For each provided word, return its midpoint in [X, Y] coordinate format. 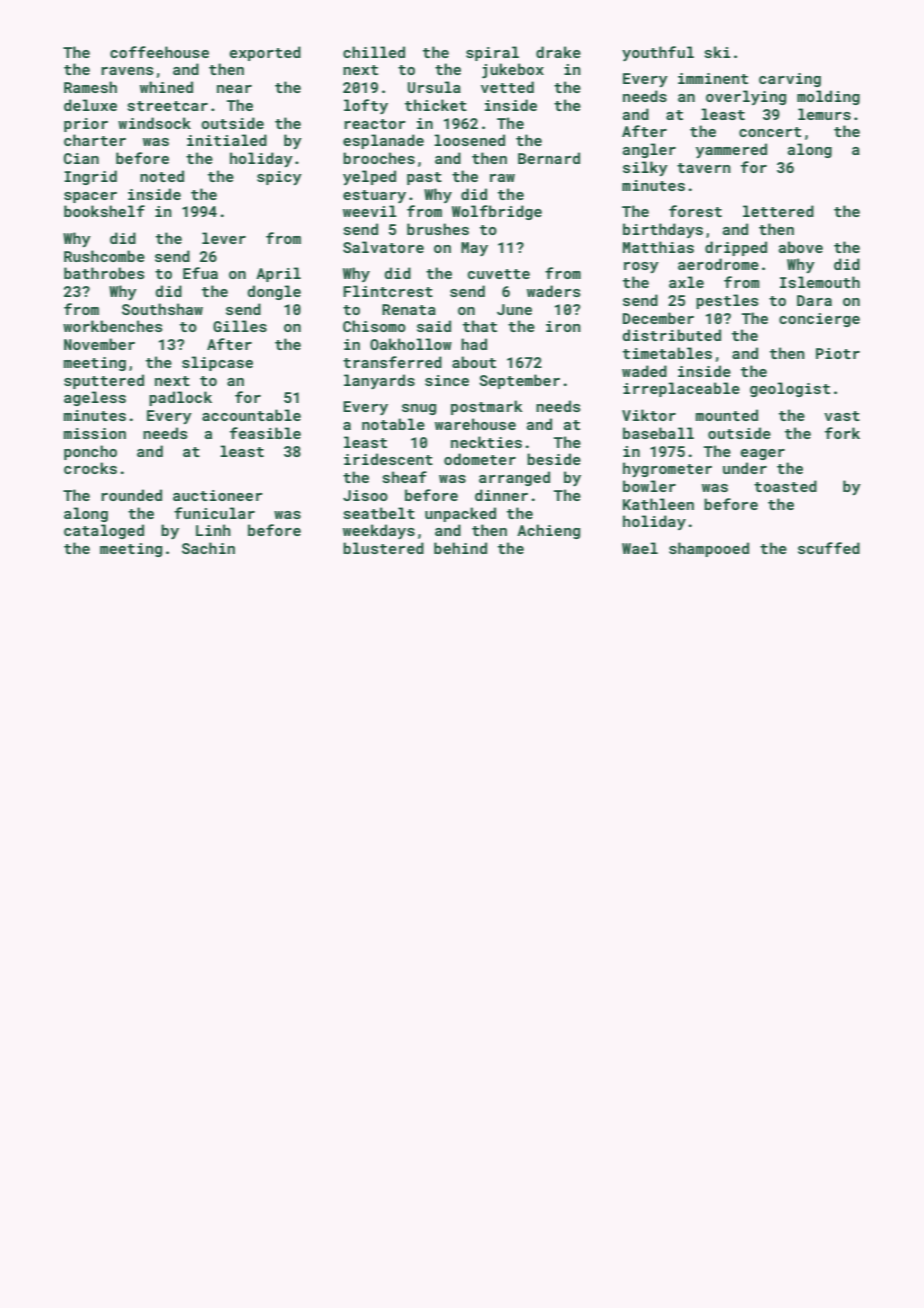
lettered [778, 211]
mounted [727, 415]
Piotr [838, 353]
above [801, 247]
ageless [95, 398]
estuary [374, 196]
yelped [369, 177]
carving [790, 80]
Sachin [208, 548]
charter [95, 140]
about [474, 362]
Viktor [649, 415]
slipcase [217, 363]
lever [224, 238]
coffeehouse [159, 52]
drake [558, 52]
